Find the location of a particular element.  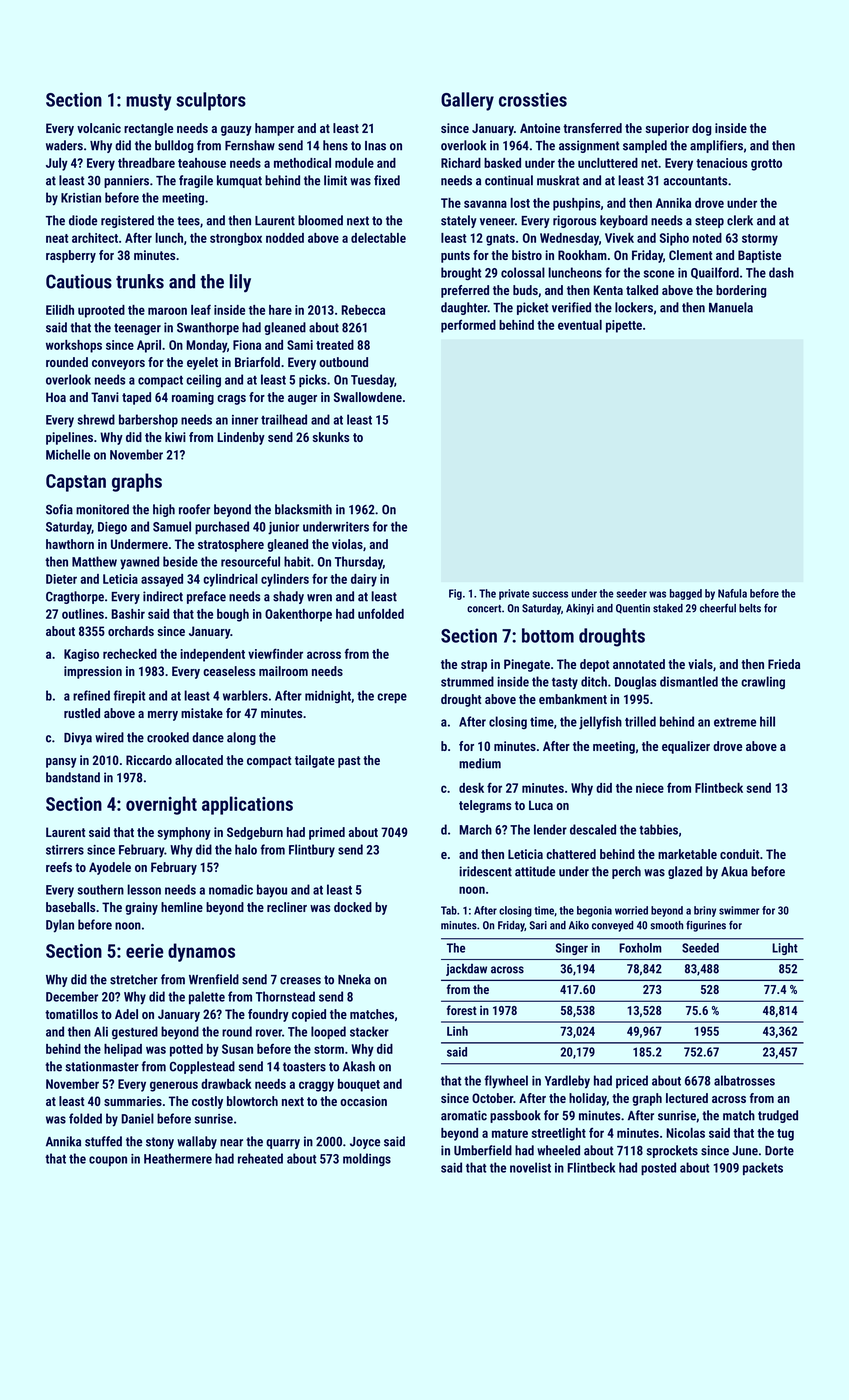

seeder is located at coordinates (632, 593).
